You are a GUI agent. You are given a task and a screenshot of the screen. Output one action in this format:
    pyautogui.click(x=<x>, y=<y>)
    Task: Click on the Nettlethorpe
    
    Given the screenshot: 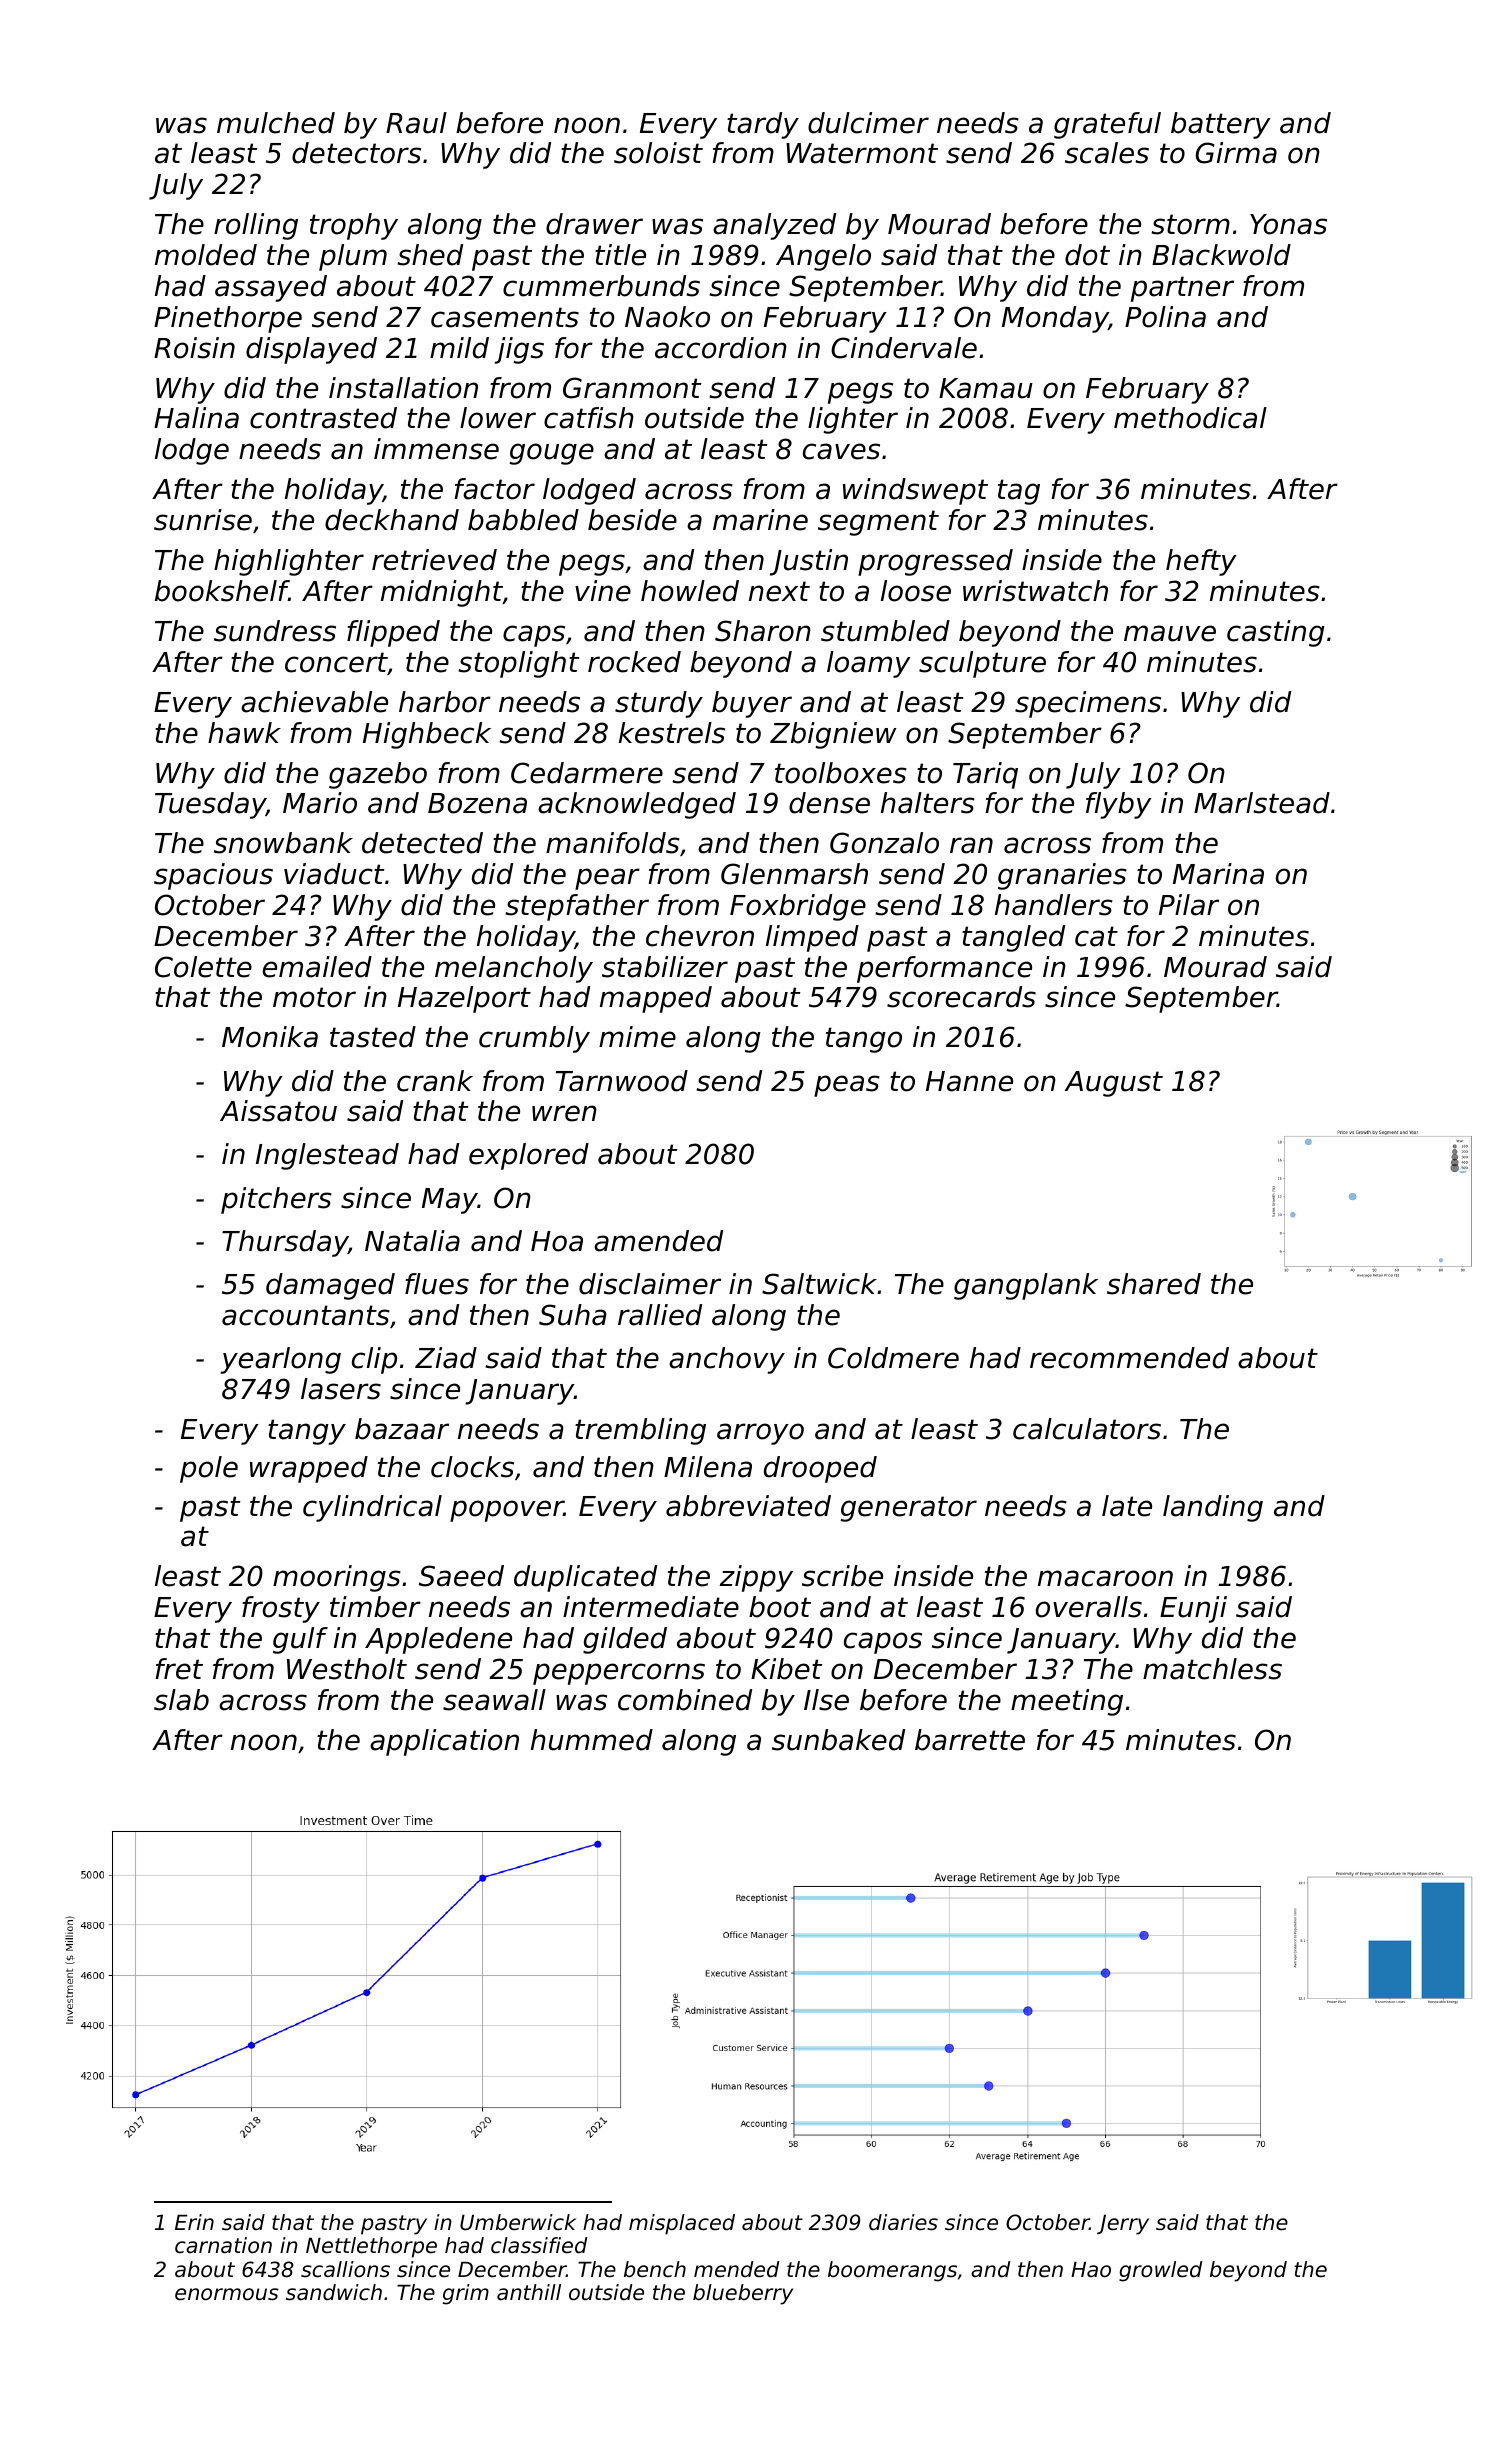 What is the action you would take?
    pyautogui.click(x=371, y=2247)
